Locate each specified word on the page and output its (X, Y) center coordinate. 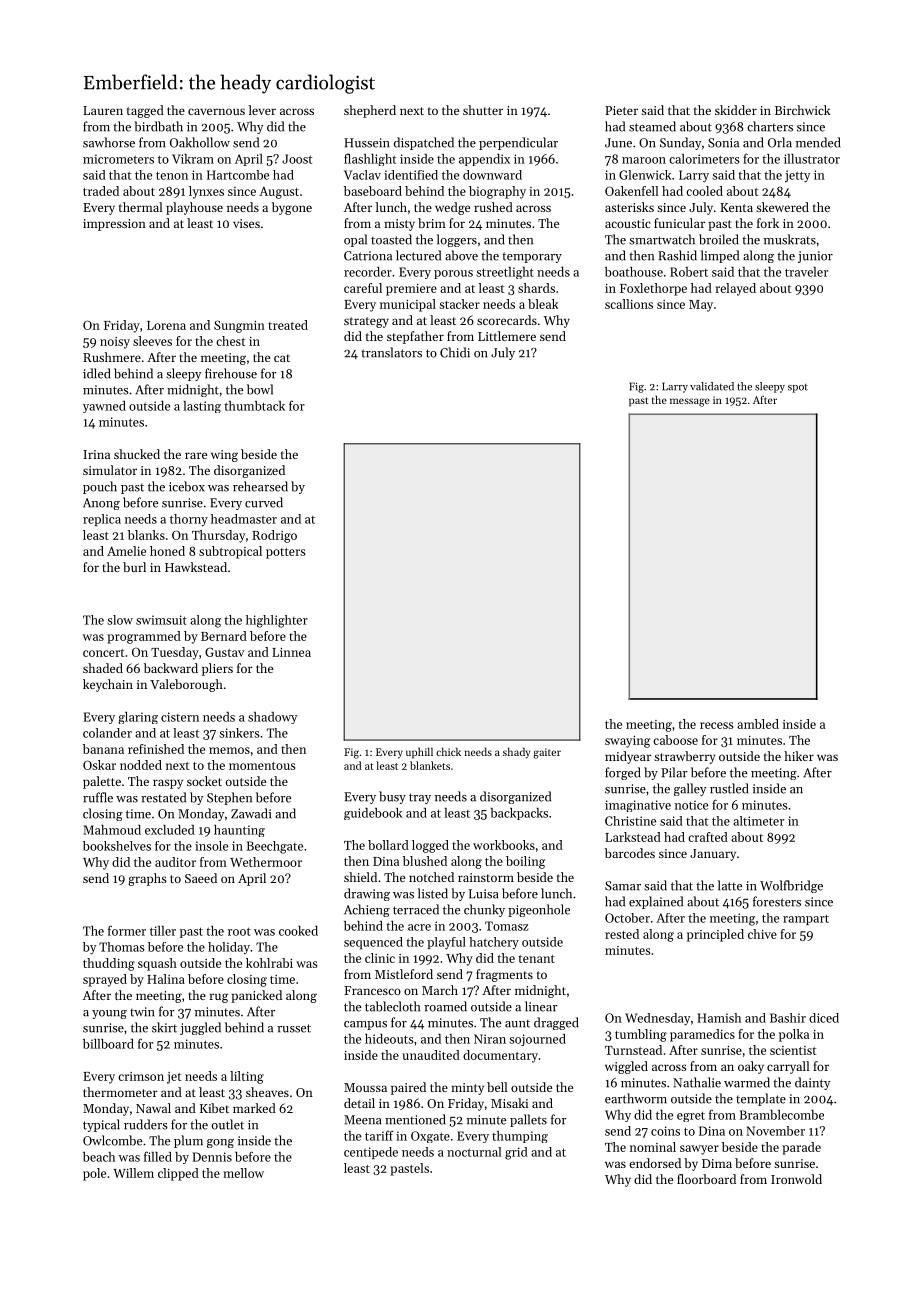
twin (142, 1012)
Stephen (229, 798)
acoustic (628, 223)
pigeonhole (539, 910)
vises (246, 223)
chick (448, 751)
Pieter (621, 110)
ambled (758, 724)
